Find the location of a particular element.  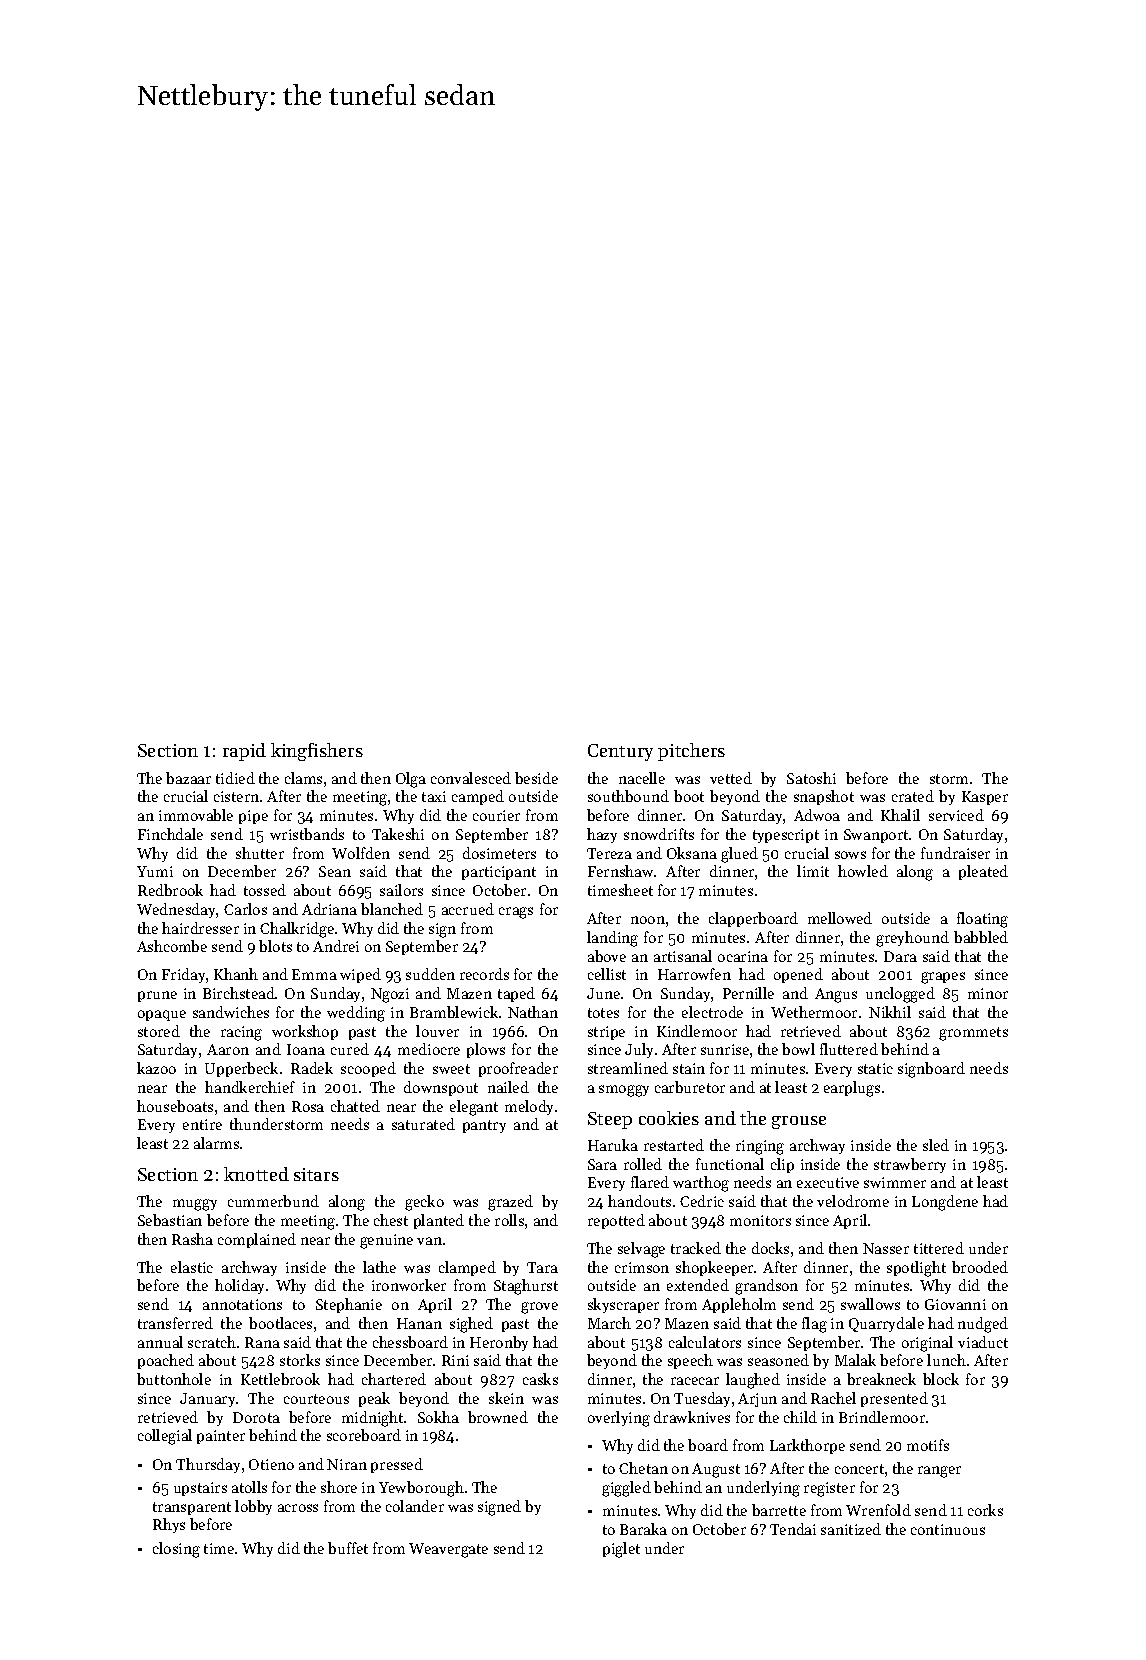

Nasser is located at coordinates (886, 1248).
